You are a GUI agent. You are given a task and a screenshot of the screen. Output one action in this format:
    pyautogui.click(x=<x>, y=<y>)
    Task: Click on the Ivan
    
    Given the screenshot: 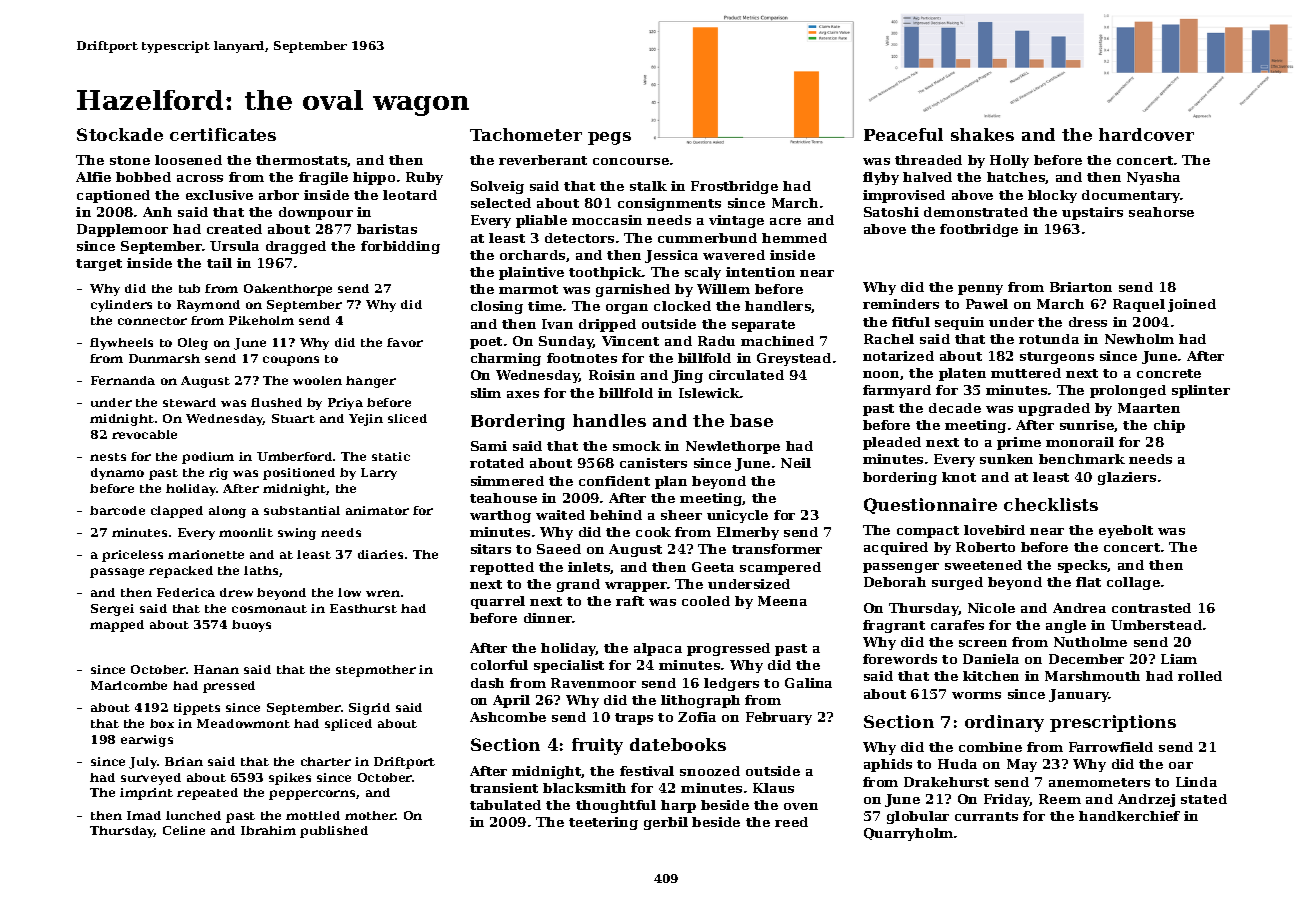 What is the action you would take?
    pyautogui.click(x=557, y=324)
